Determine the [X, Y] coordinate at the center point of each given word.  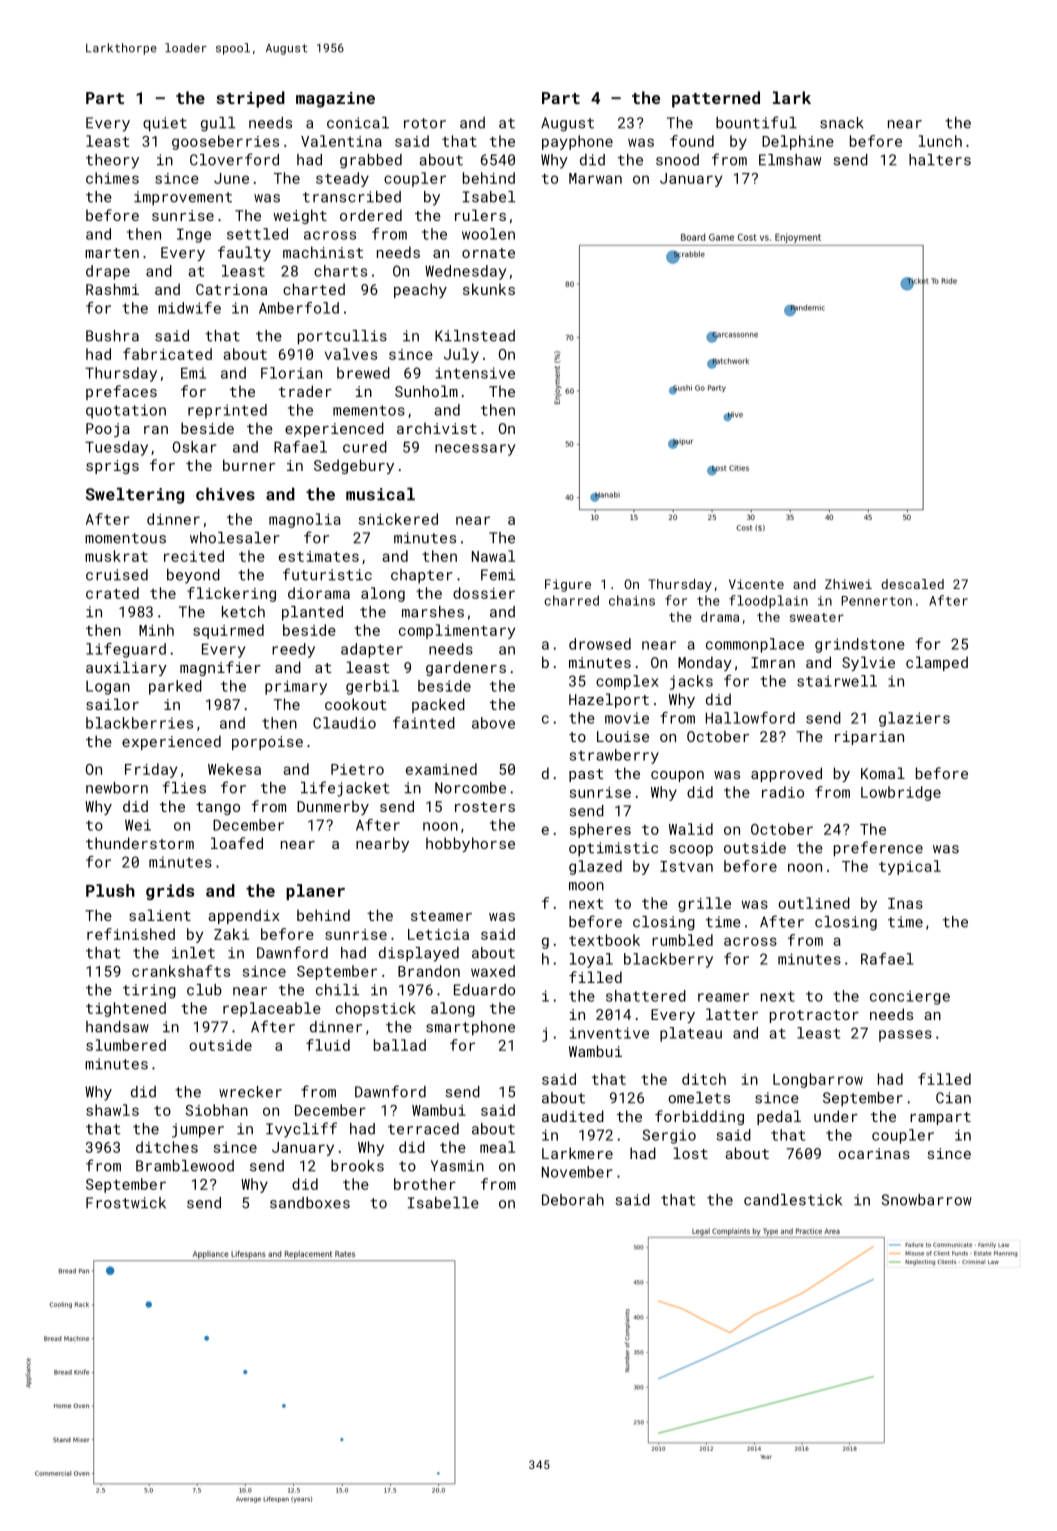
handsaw [117, 1027]
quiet [165, 124]
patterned [716, 99]
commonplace [755, 645]
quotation [126, 411]
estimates [319, 556]
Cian [953, 1098]
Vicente [756, 584]
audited [573, 1116]
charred [571, 600]
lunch [940, 141]
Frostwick [126, 1203]
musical [380, 494]
